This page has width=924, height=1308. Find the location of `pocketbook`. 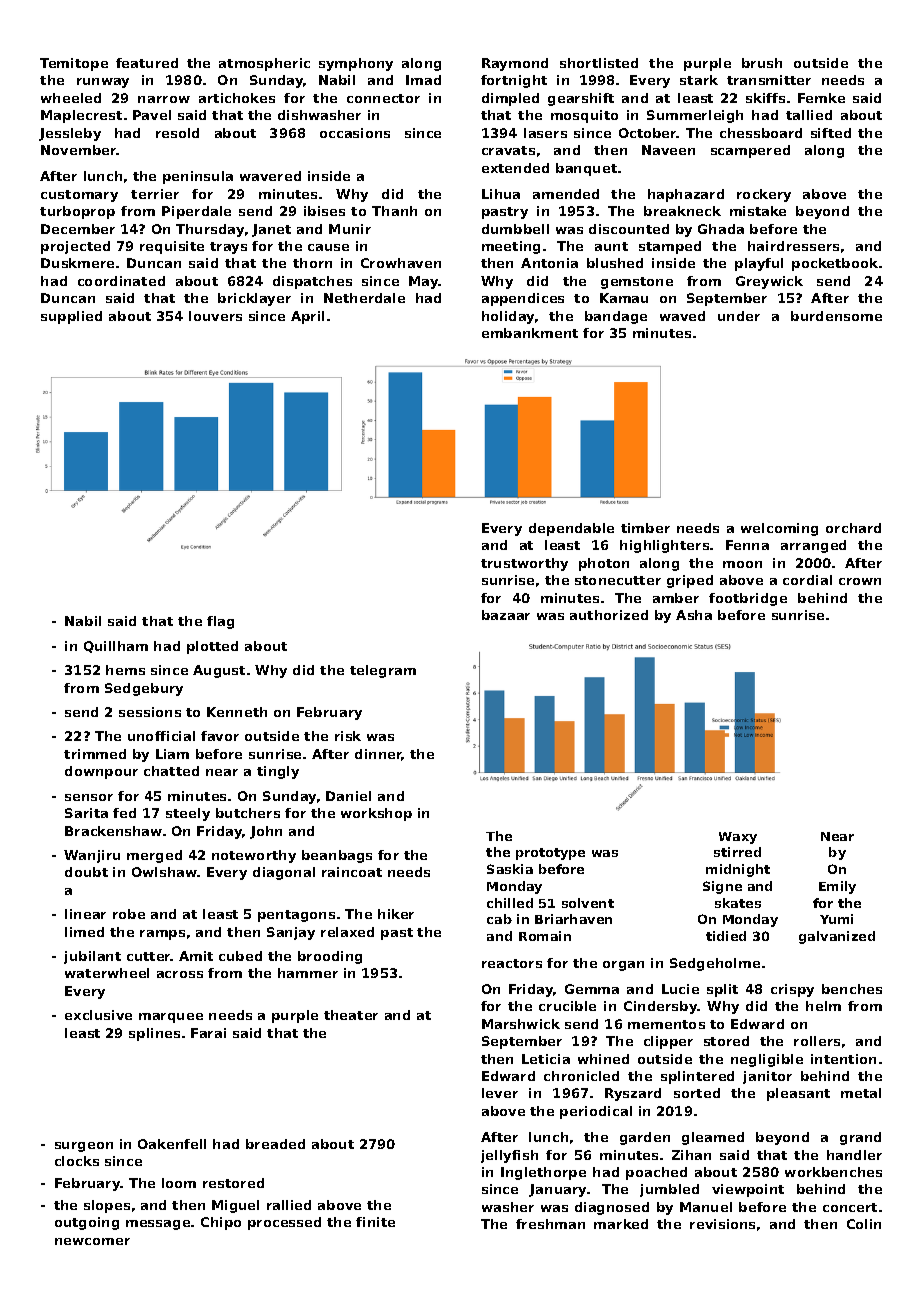

pocketbook is located at coordinates (835, 264).
